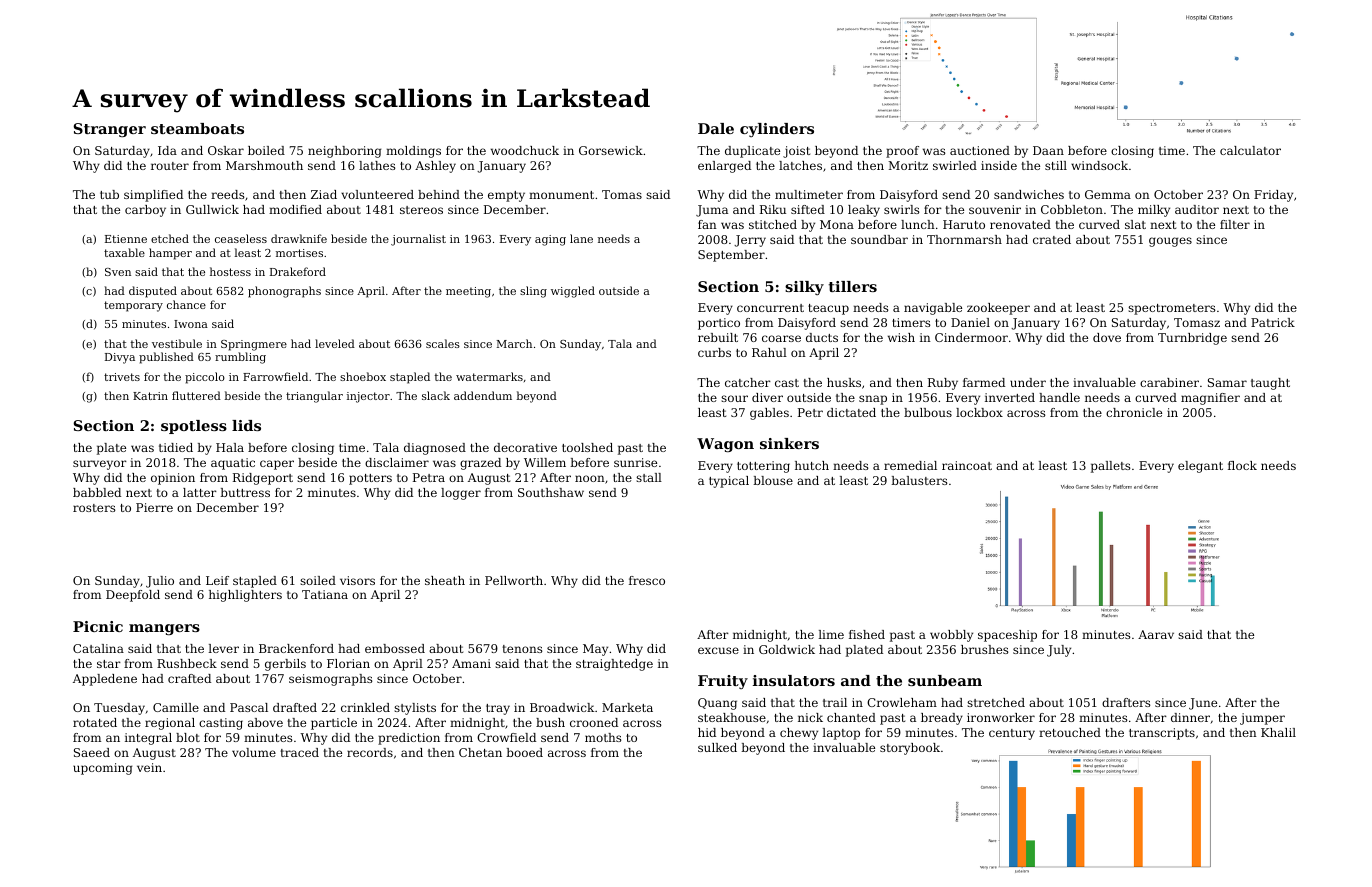  What do you see at coordinates (102, 769) in the screenshot?
I see `upcoming` at bounding box center [102, 769].
